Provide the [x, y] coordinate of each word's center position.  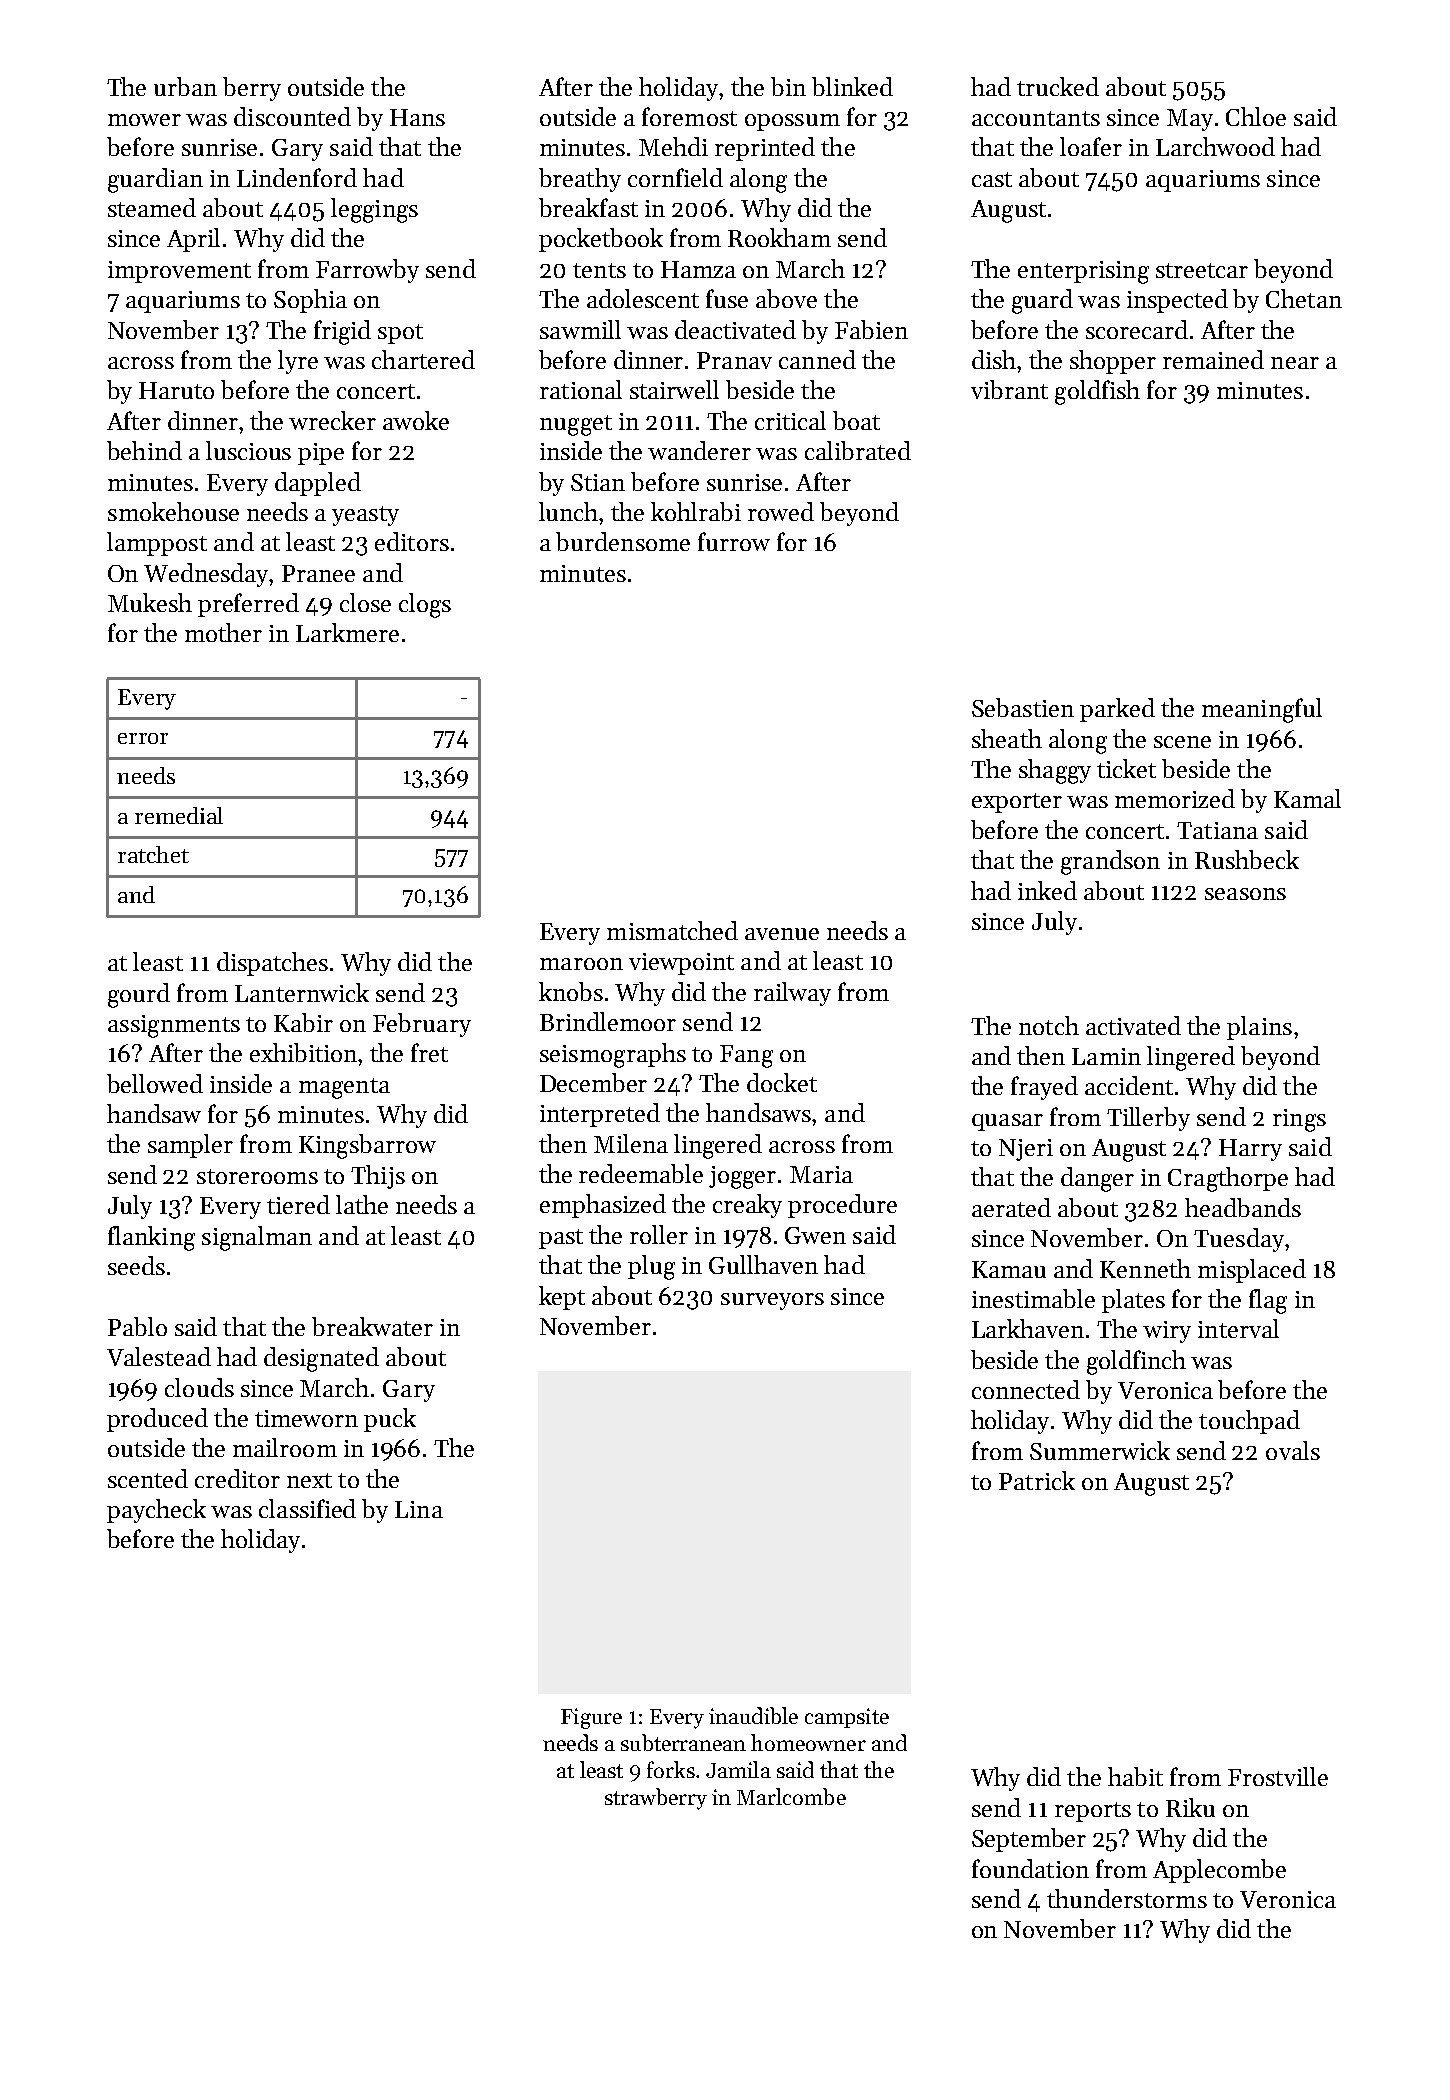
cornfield [675, 177]
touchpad [1249, 1422]
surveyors [772, 1301]
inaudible [753, 1715]
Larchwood [1215, 146]
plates [1133, 1301]
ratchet [153, 854]
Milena [631, 1143]
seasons [1245, 894]
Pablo [137, 1326]
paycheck [156, 1511]
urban [185, 86]
